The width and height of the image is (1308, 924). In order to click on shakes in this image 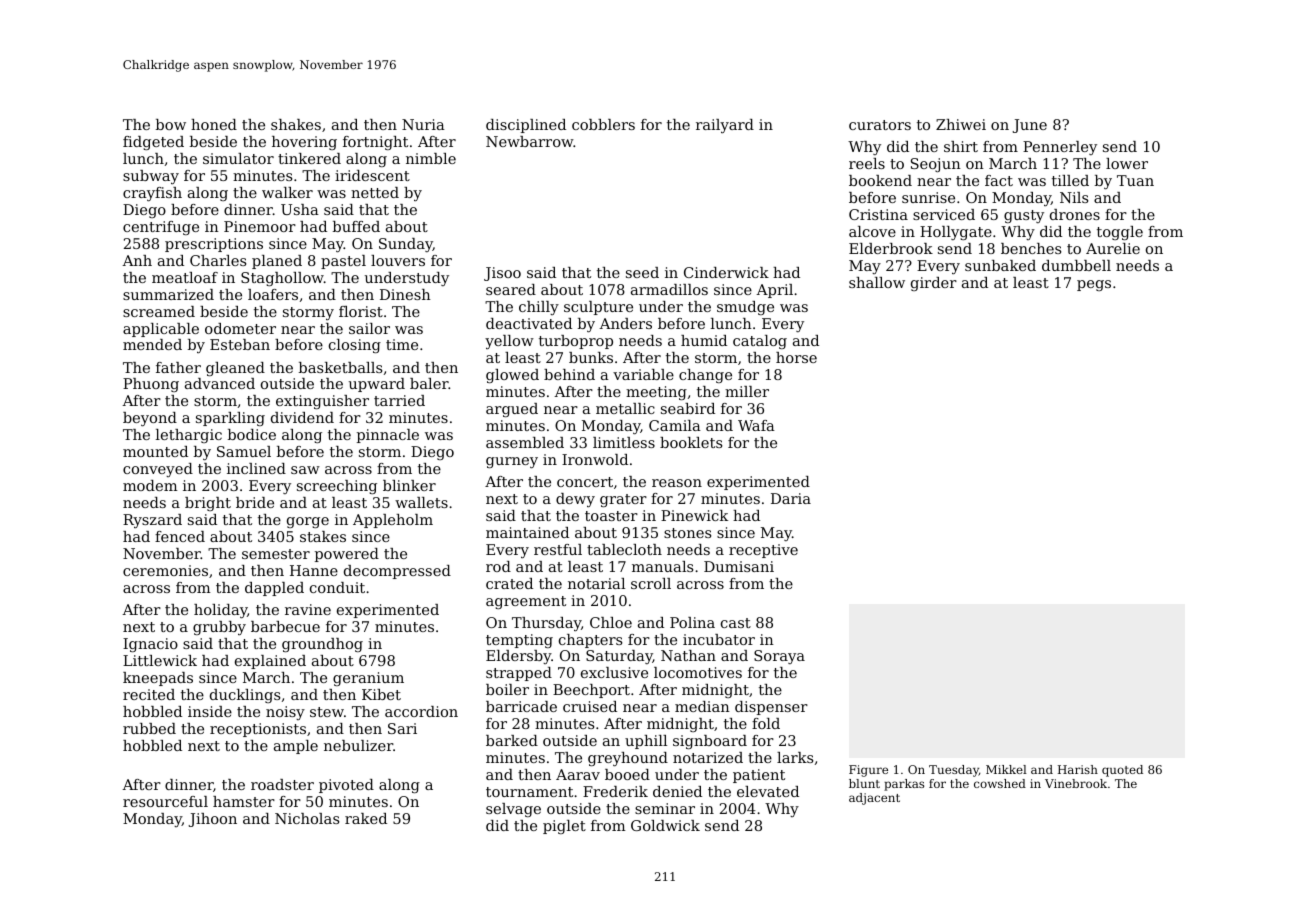, I will do `click(296, 124)`.
